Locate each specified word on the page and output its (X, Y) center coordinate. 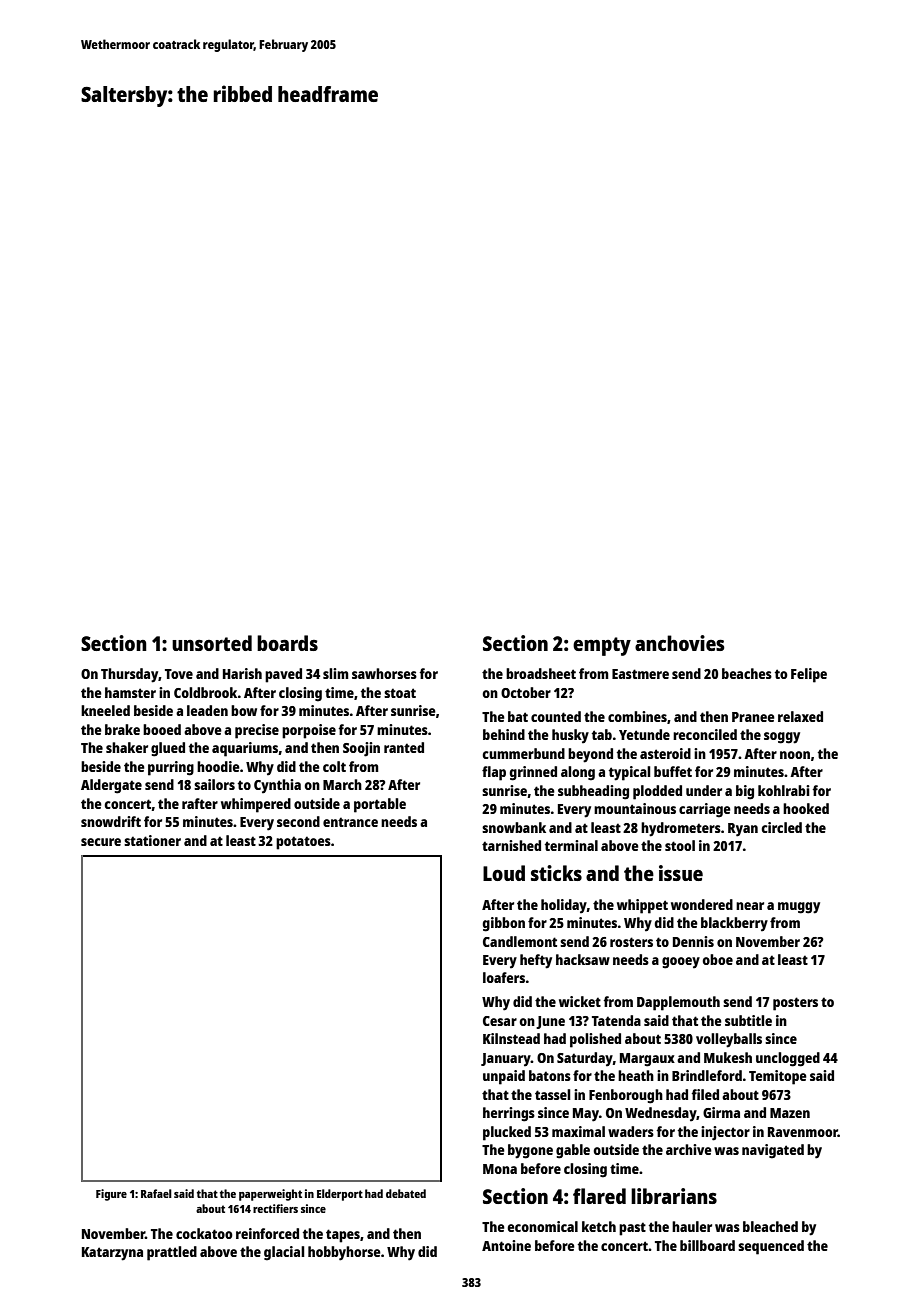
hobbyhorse (344, 1253)
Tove (179, 674)
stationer (152, 840)
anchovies (680, 643)
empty (602, 646)
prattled (172, 1253)
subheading (593, 792)
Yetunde (644, 734)
